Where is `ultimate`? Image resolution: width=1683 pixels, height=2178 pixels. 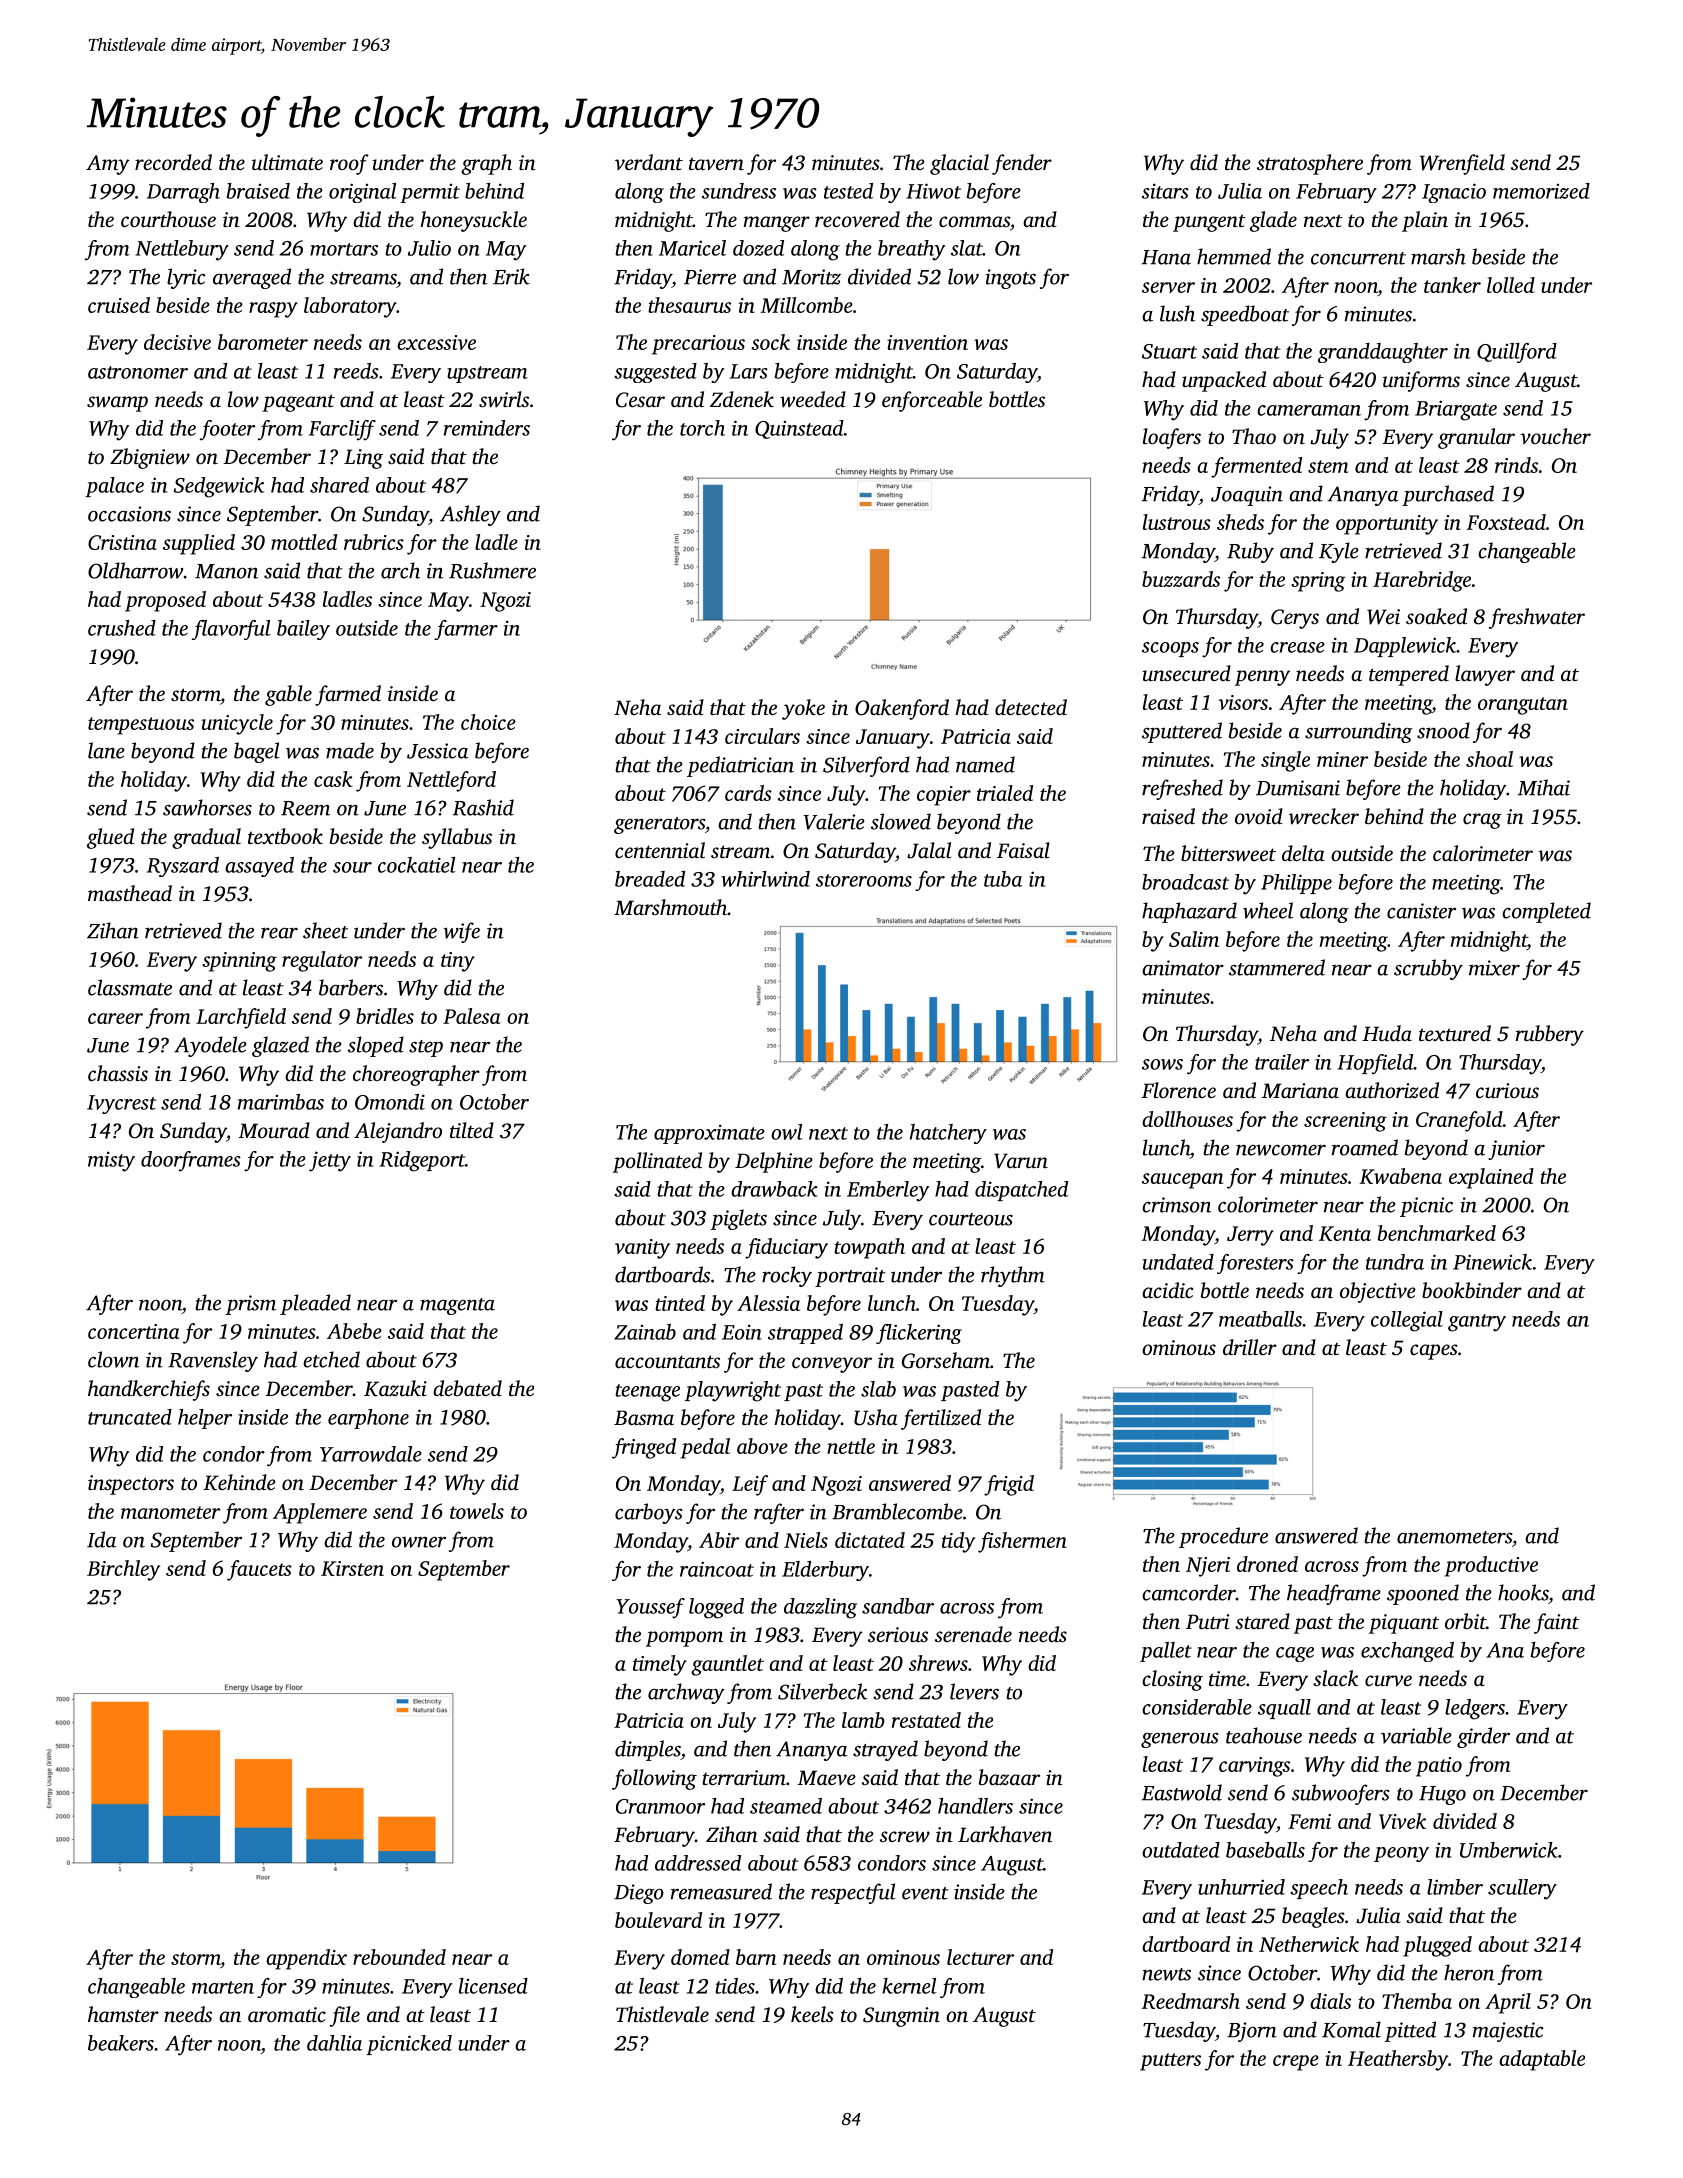 ultimate is located at coordinates (287, 162).
